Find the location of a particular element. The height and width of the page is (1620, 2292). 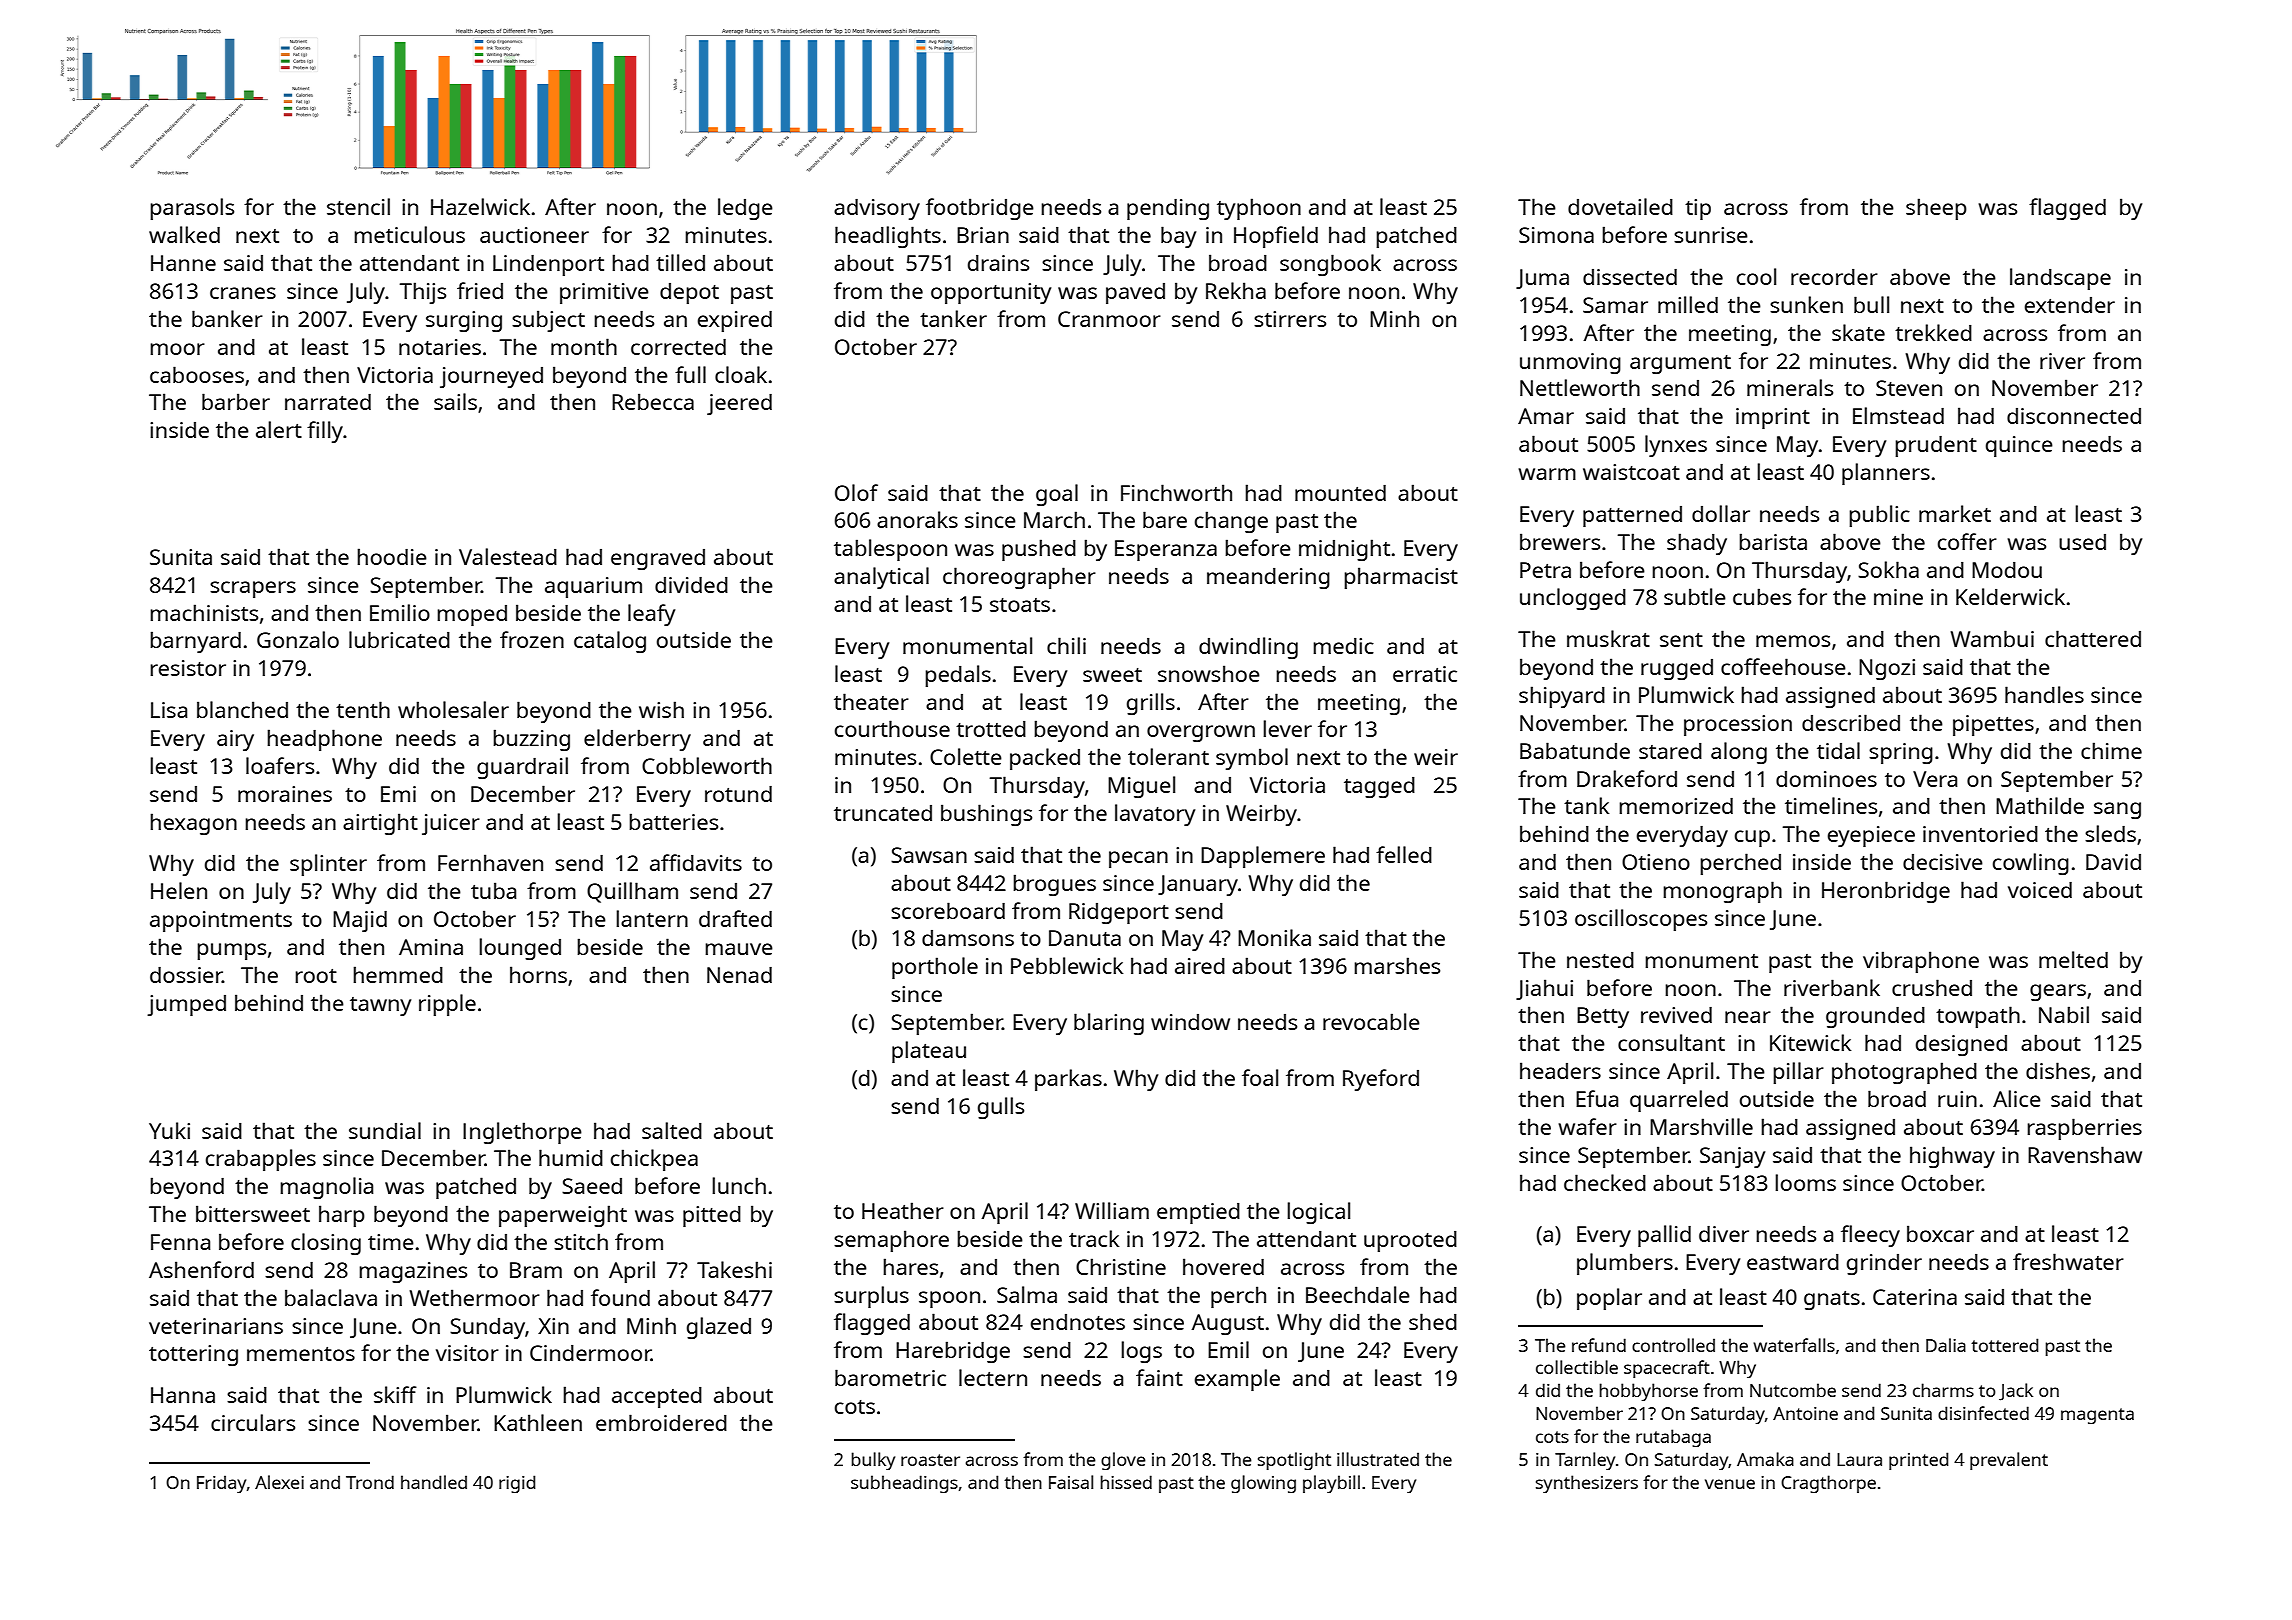

lounged is located at coordinates (520, 949).
